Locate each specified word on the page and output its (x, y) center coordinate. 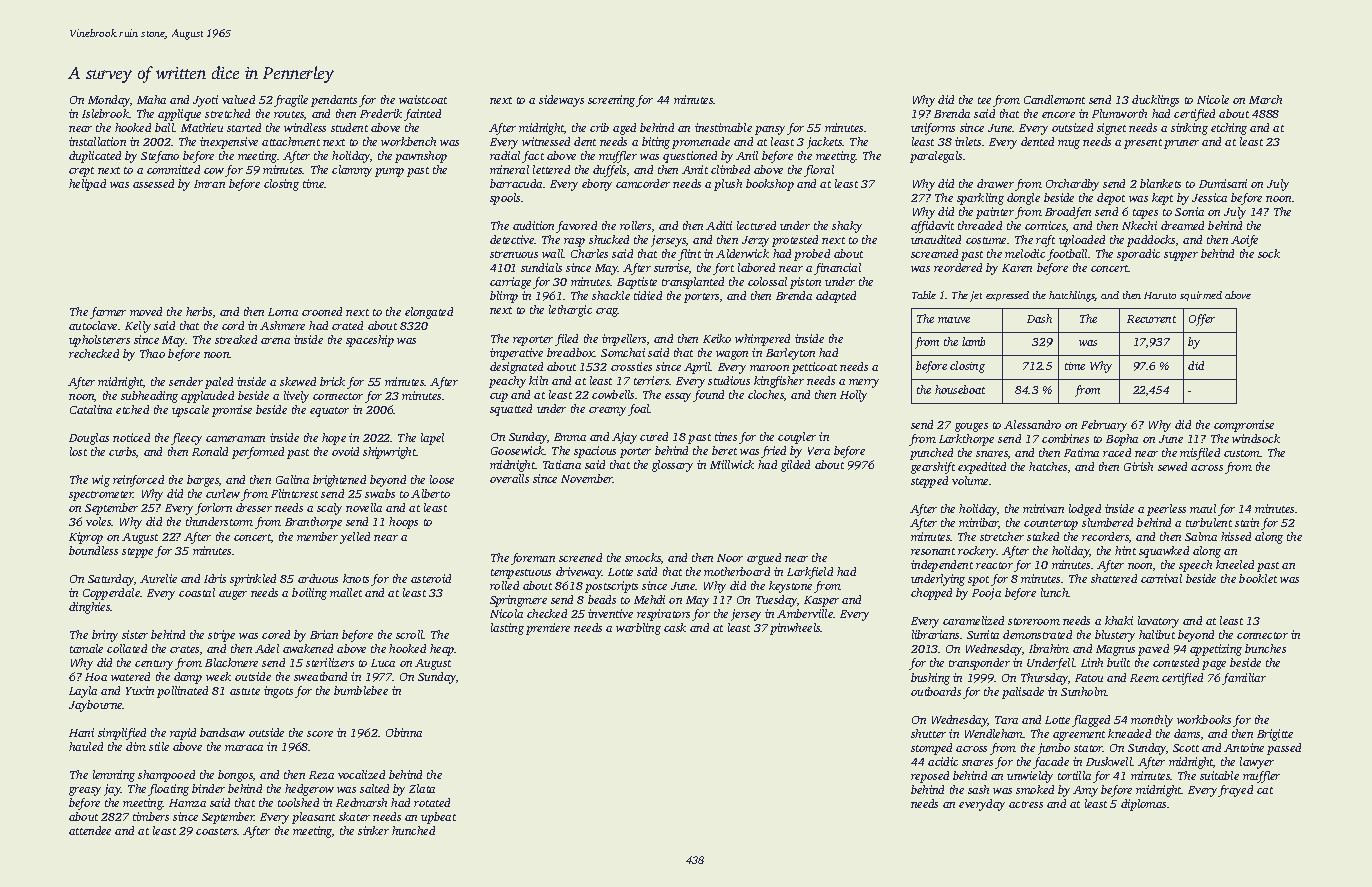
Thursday (1044, 679)
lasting (507, 629)
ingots (278, 692)
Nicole (1213, 99)
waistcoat (423, 99)
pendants (334, 101)
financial (837, 269)
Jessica (1209, 197)
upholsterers (99, 341)
